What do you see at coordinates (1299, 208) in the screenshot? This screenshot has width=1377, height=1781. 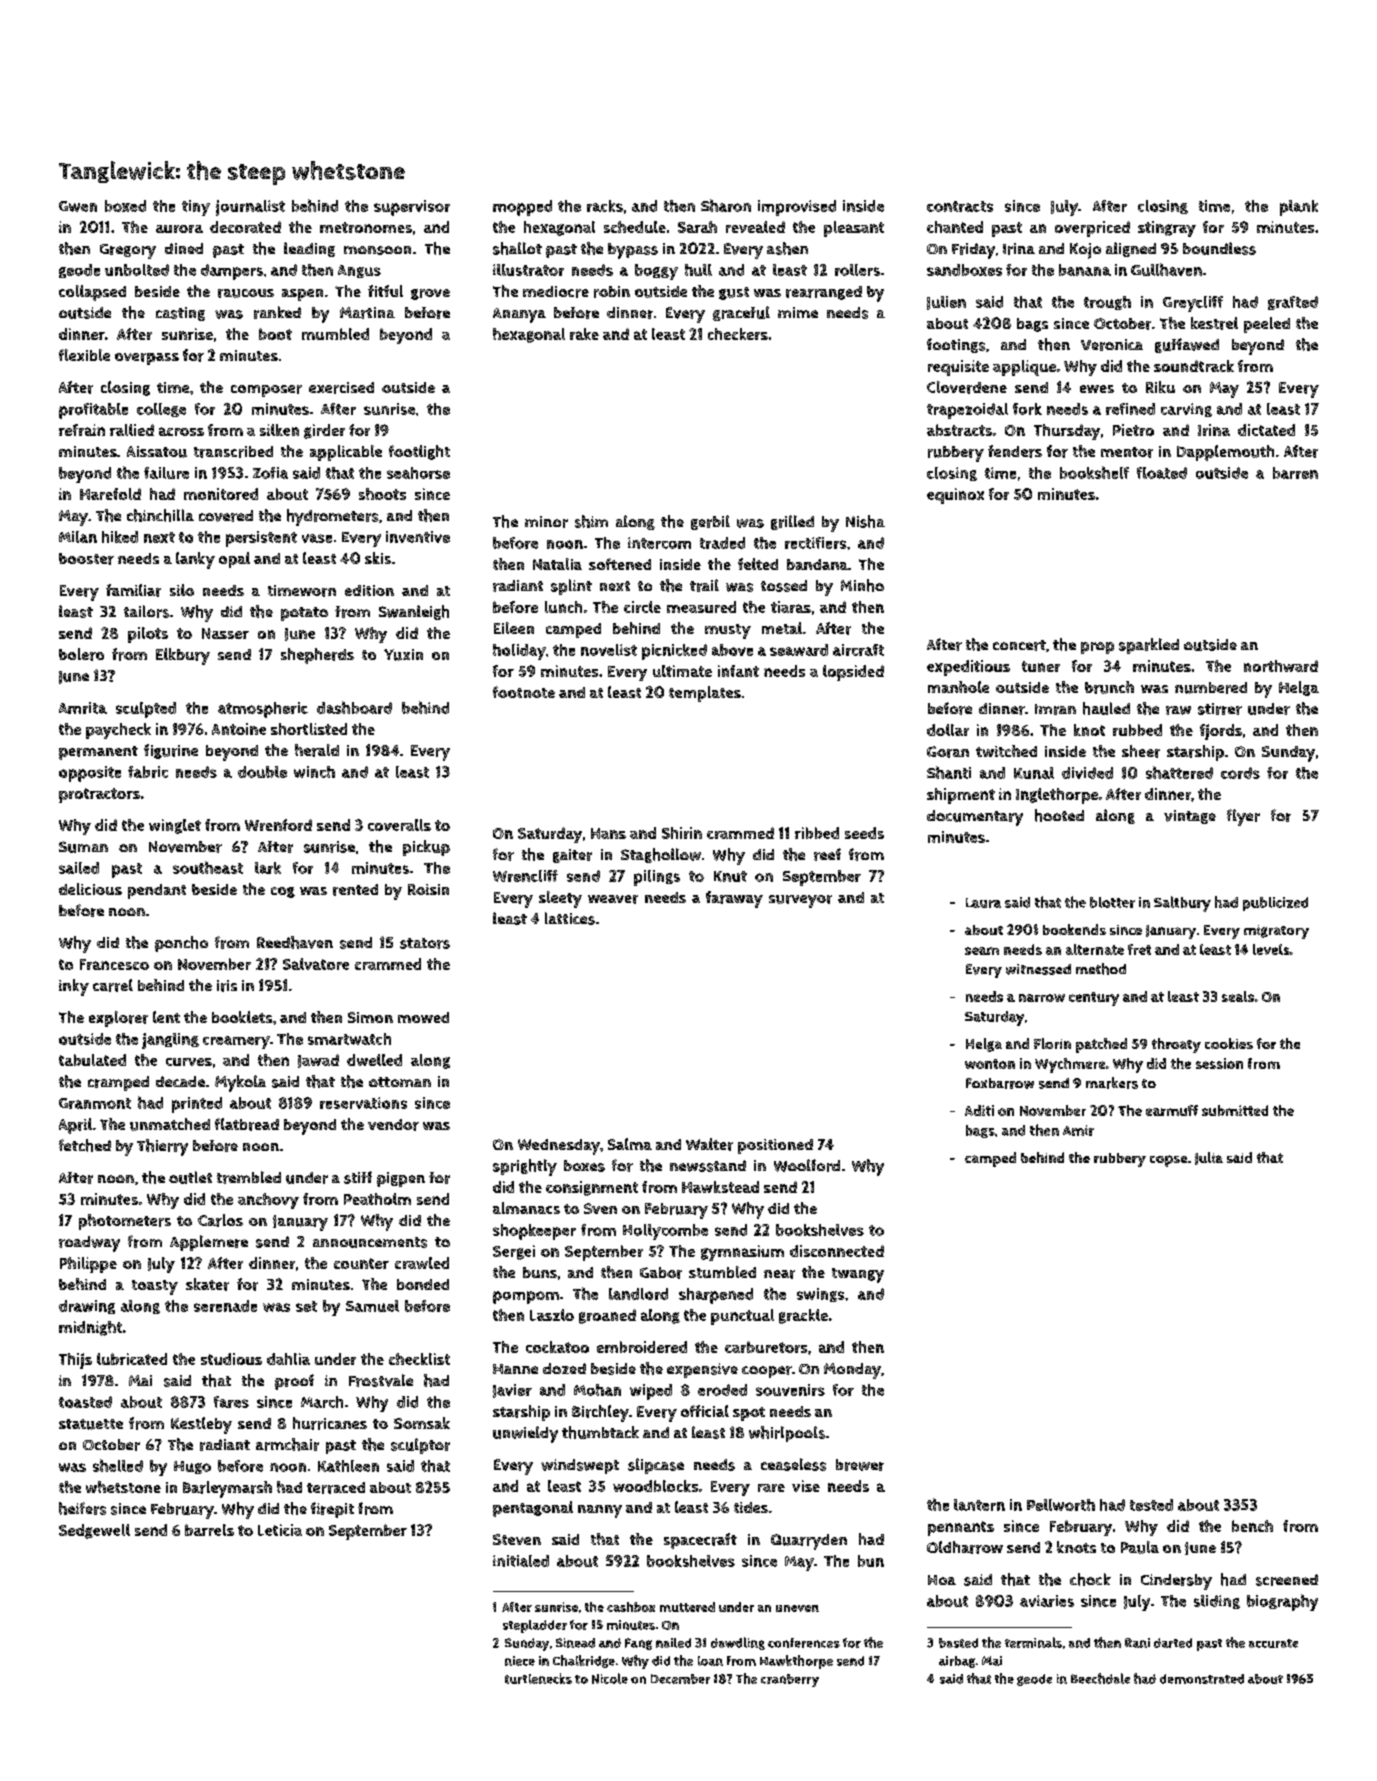 I see `plank` at bounding box center [1299, 208].
